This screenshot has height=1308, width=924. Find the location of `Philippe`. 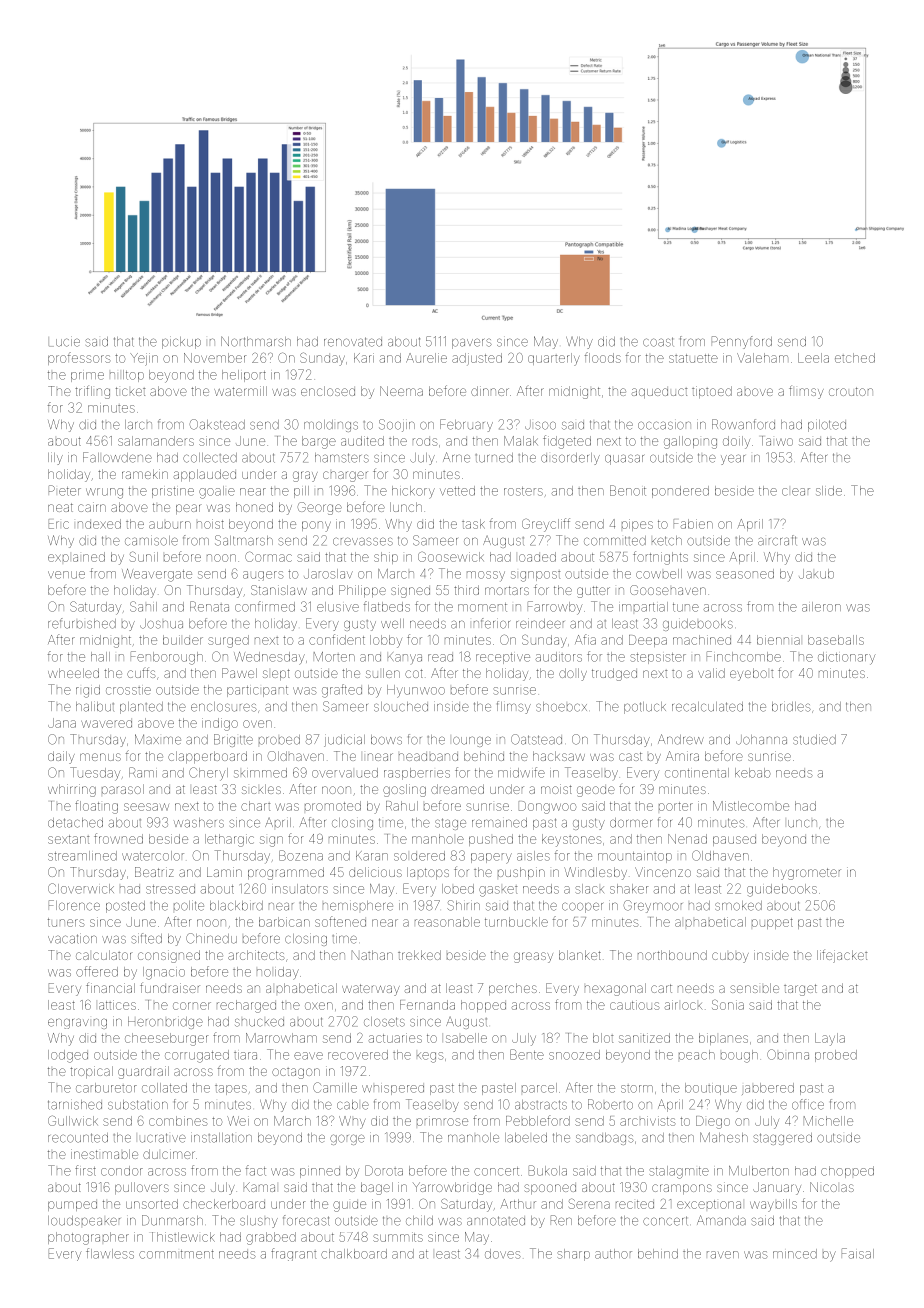

Philippe is located at coordinates (362, 591).
